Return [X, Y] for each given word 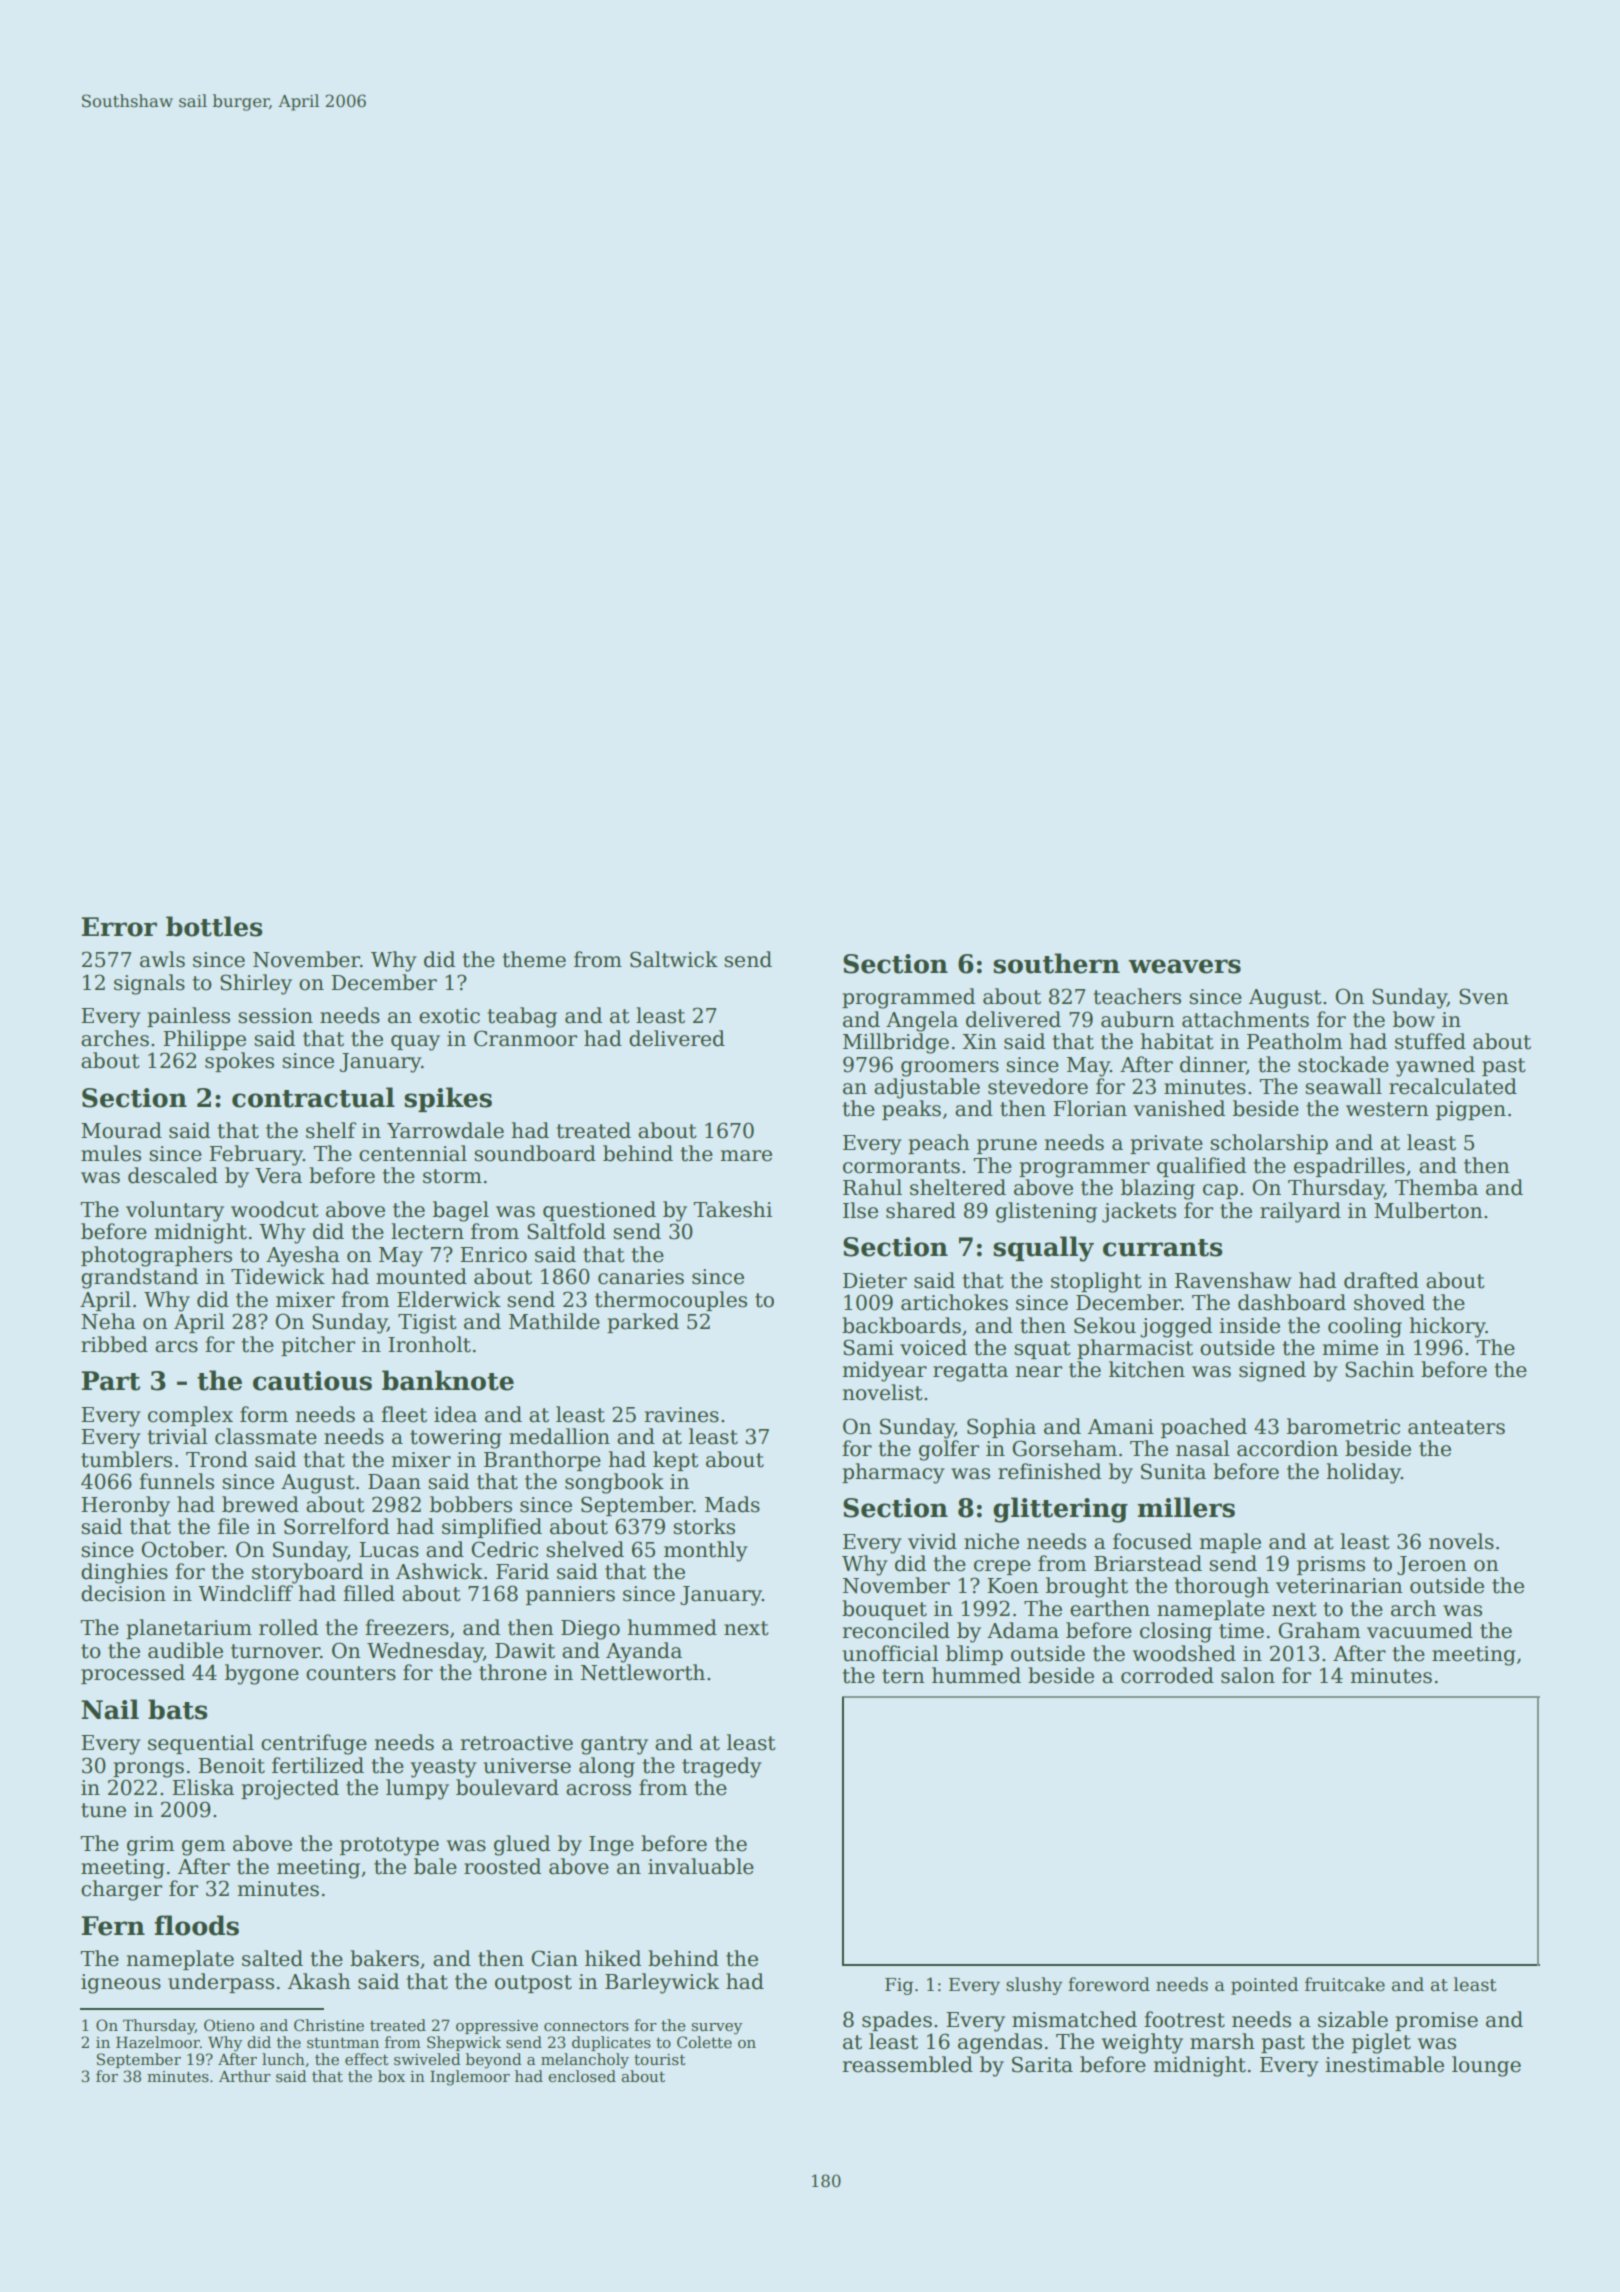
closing [1176, 1632]
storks [704, 1526]
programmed [908, 998]
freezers [407, 1627]
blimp [974, 1655]
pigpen [1471, 1111]
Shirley [256, 984]
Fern [113, 1926]
